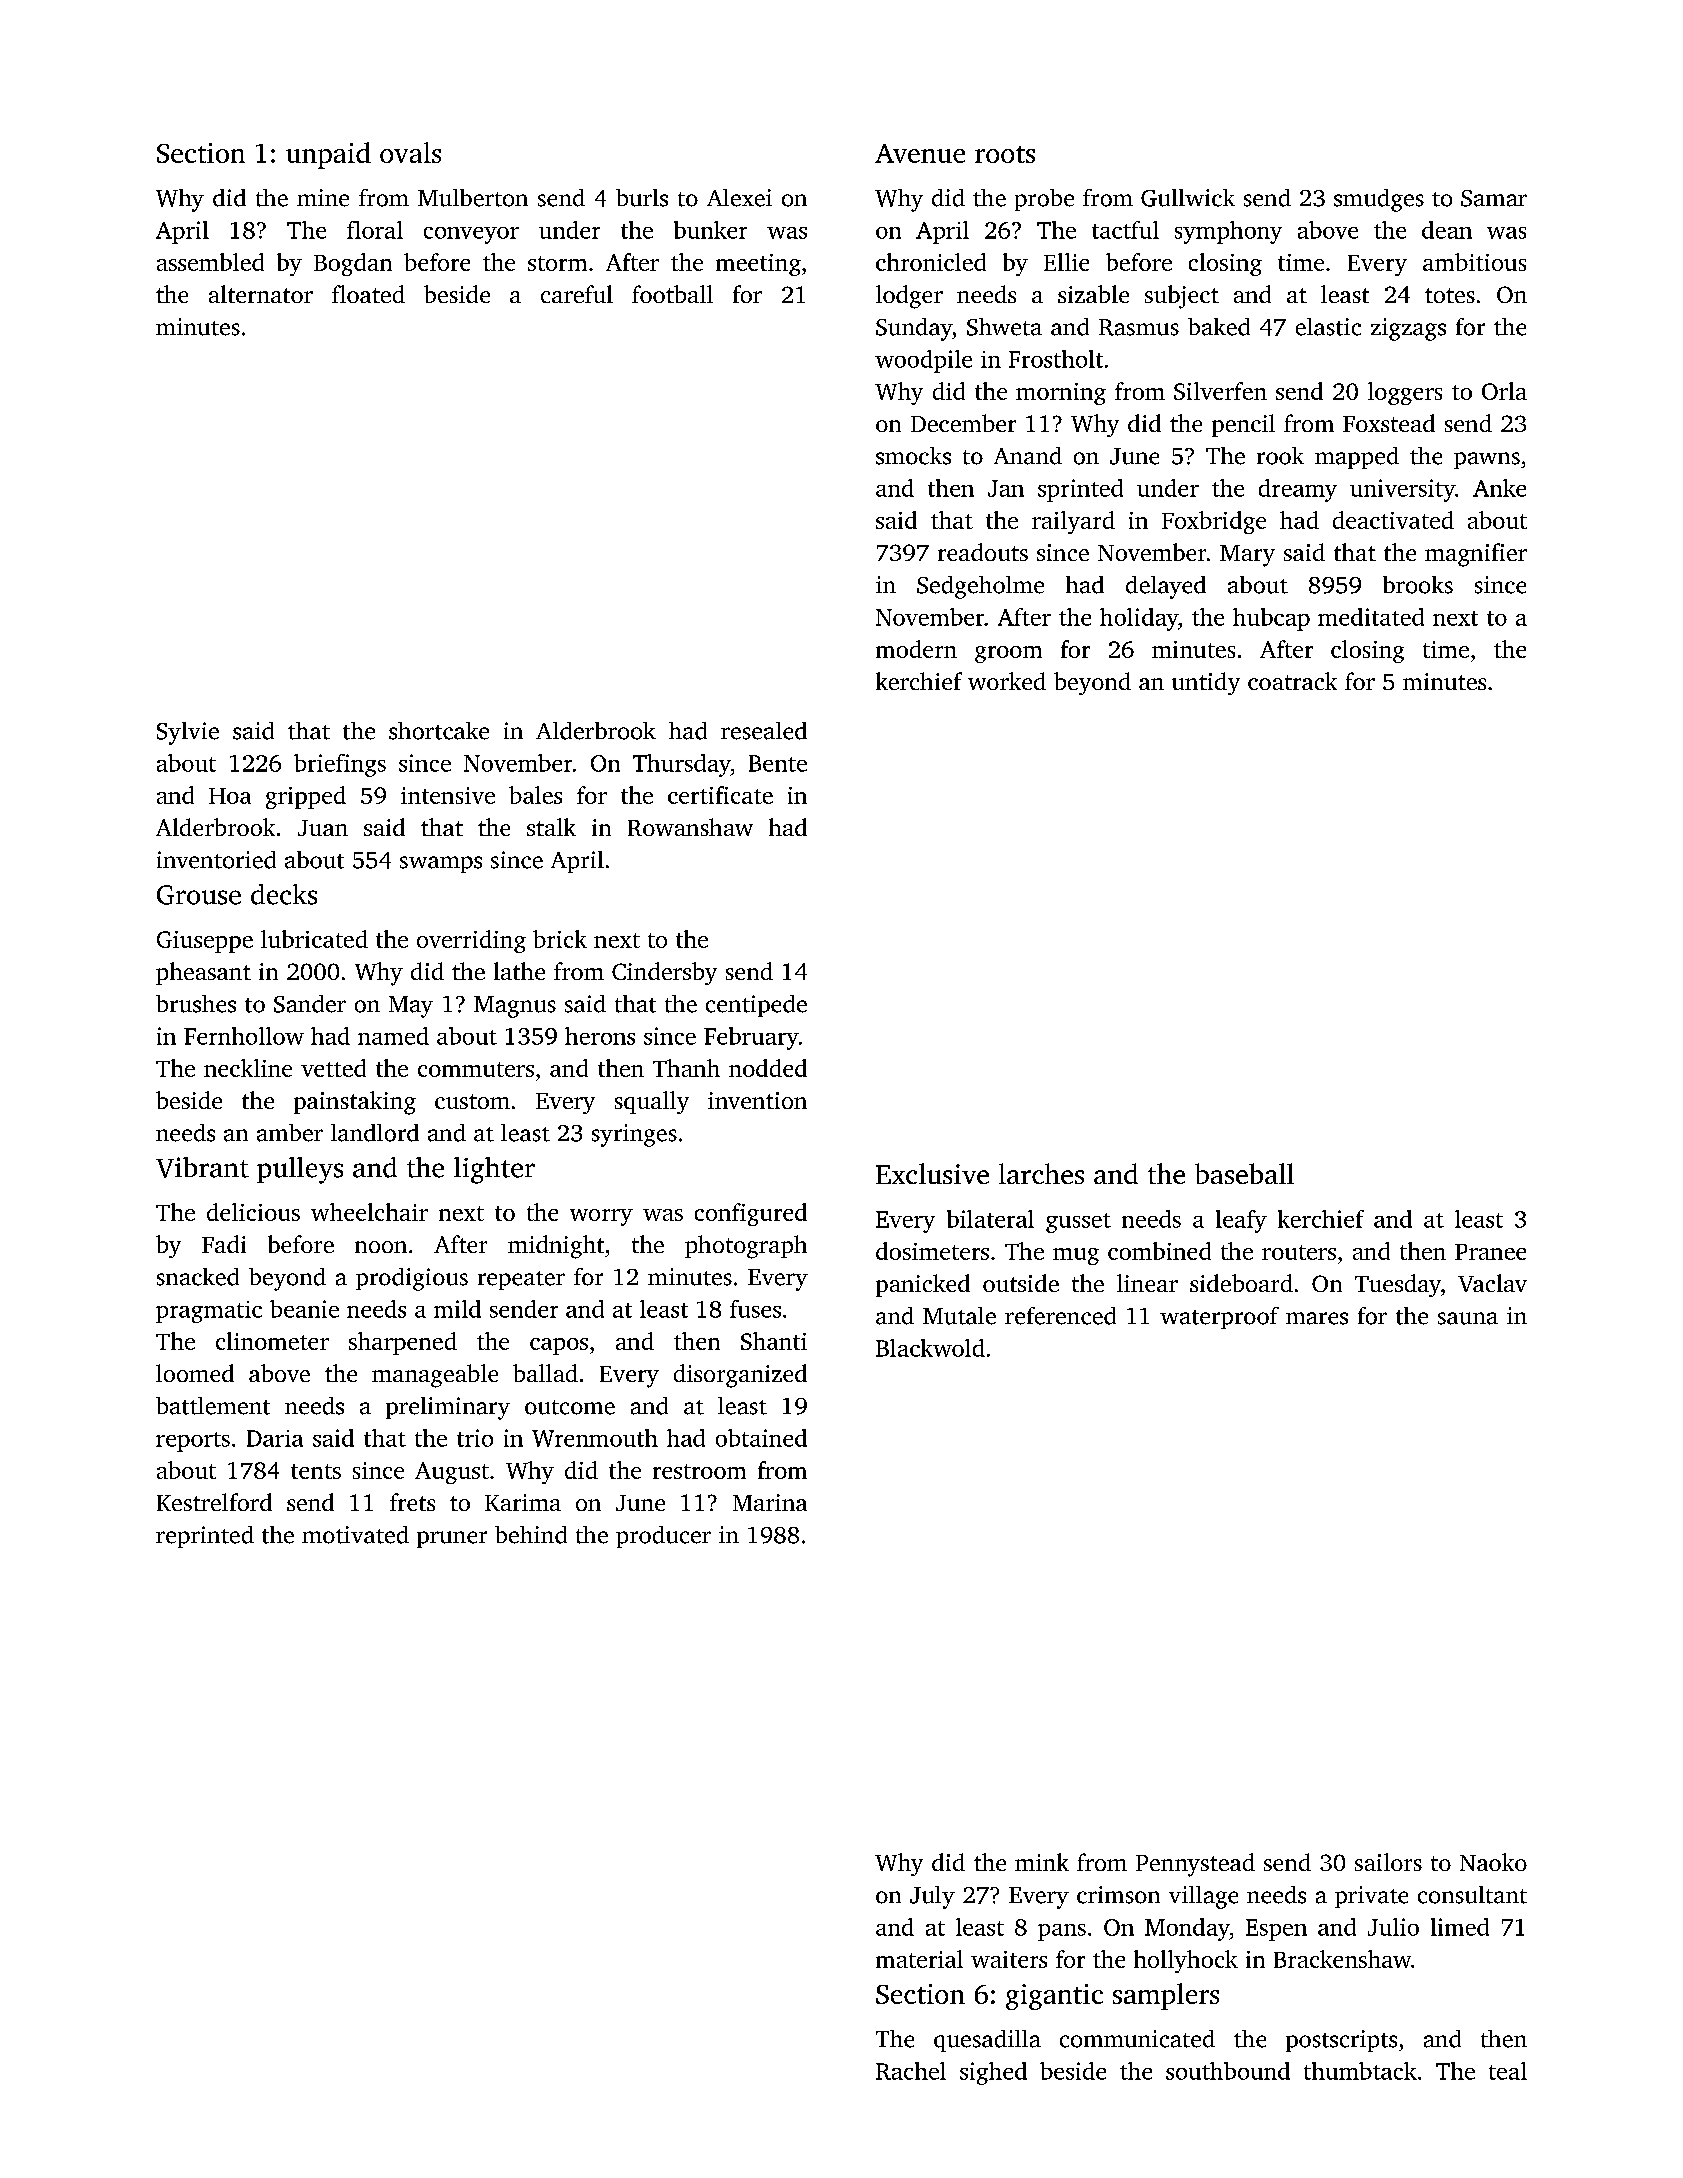 This document has width=1683, height=2178. Describe the element at coordinates (1005, 154) in the document. I see `roots` at that location.
